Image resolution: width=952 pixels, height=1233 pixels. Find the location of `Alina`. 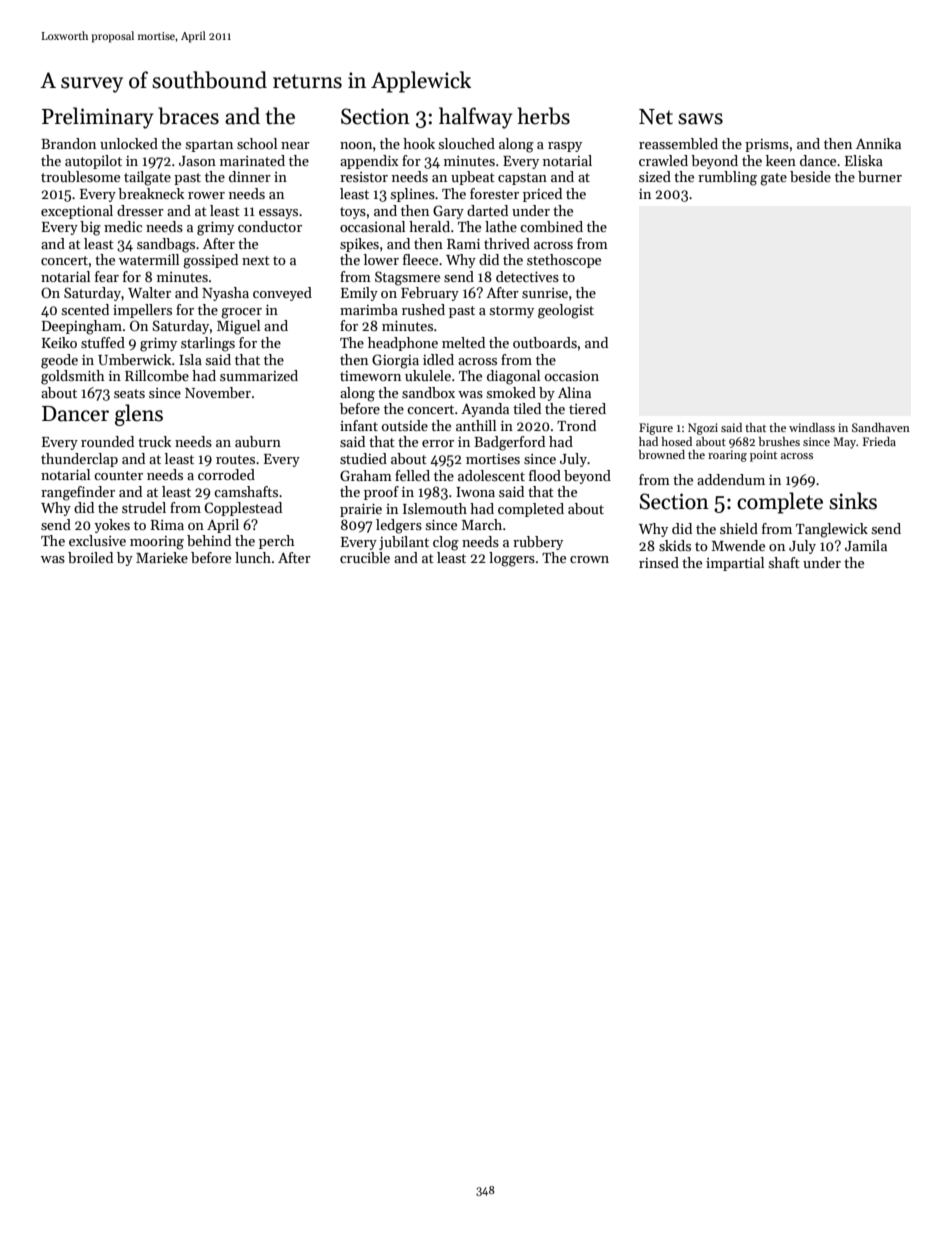

Alina is located at coordinates (574, 392).
